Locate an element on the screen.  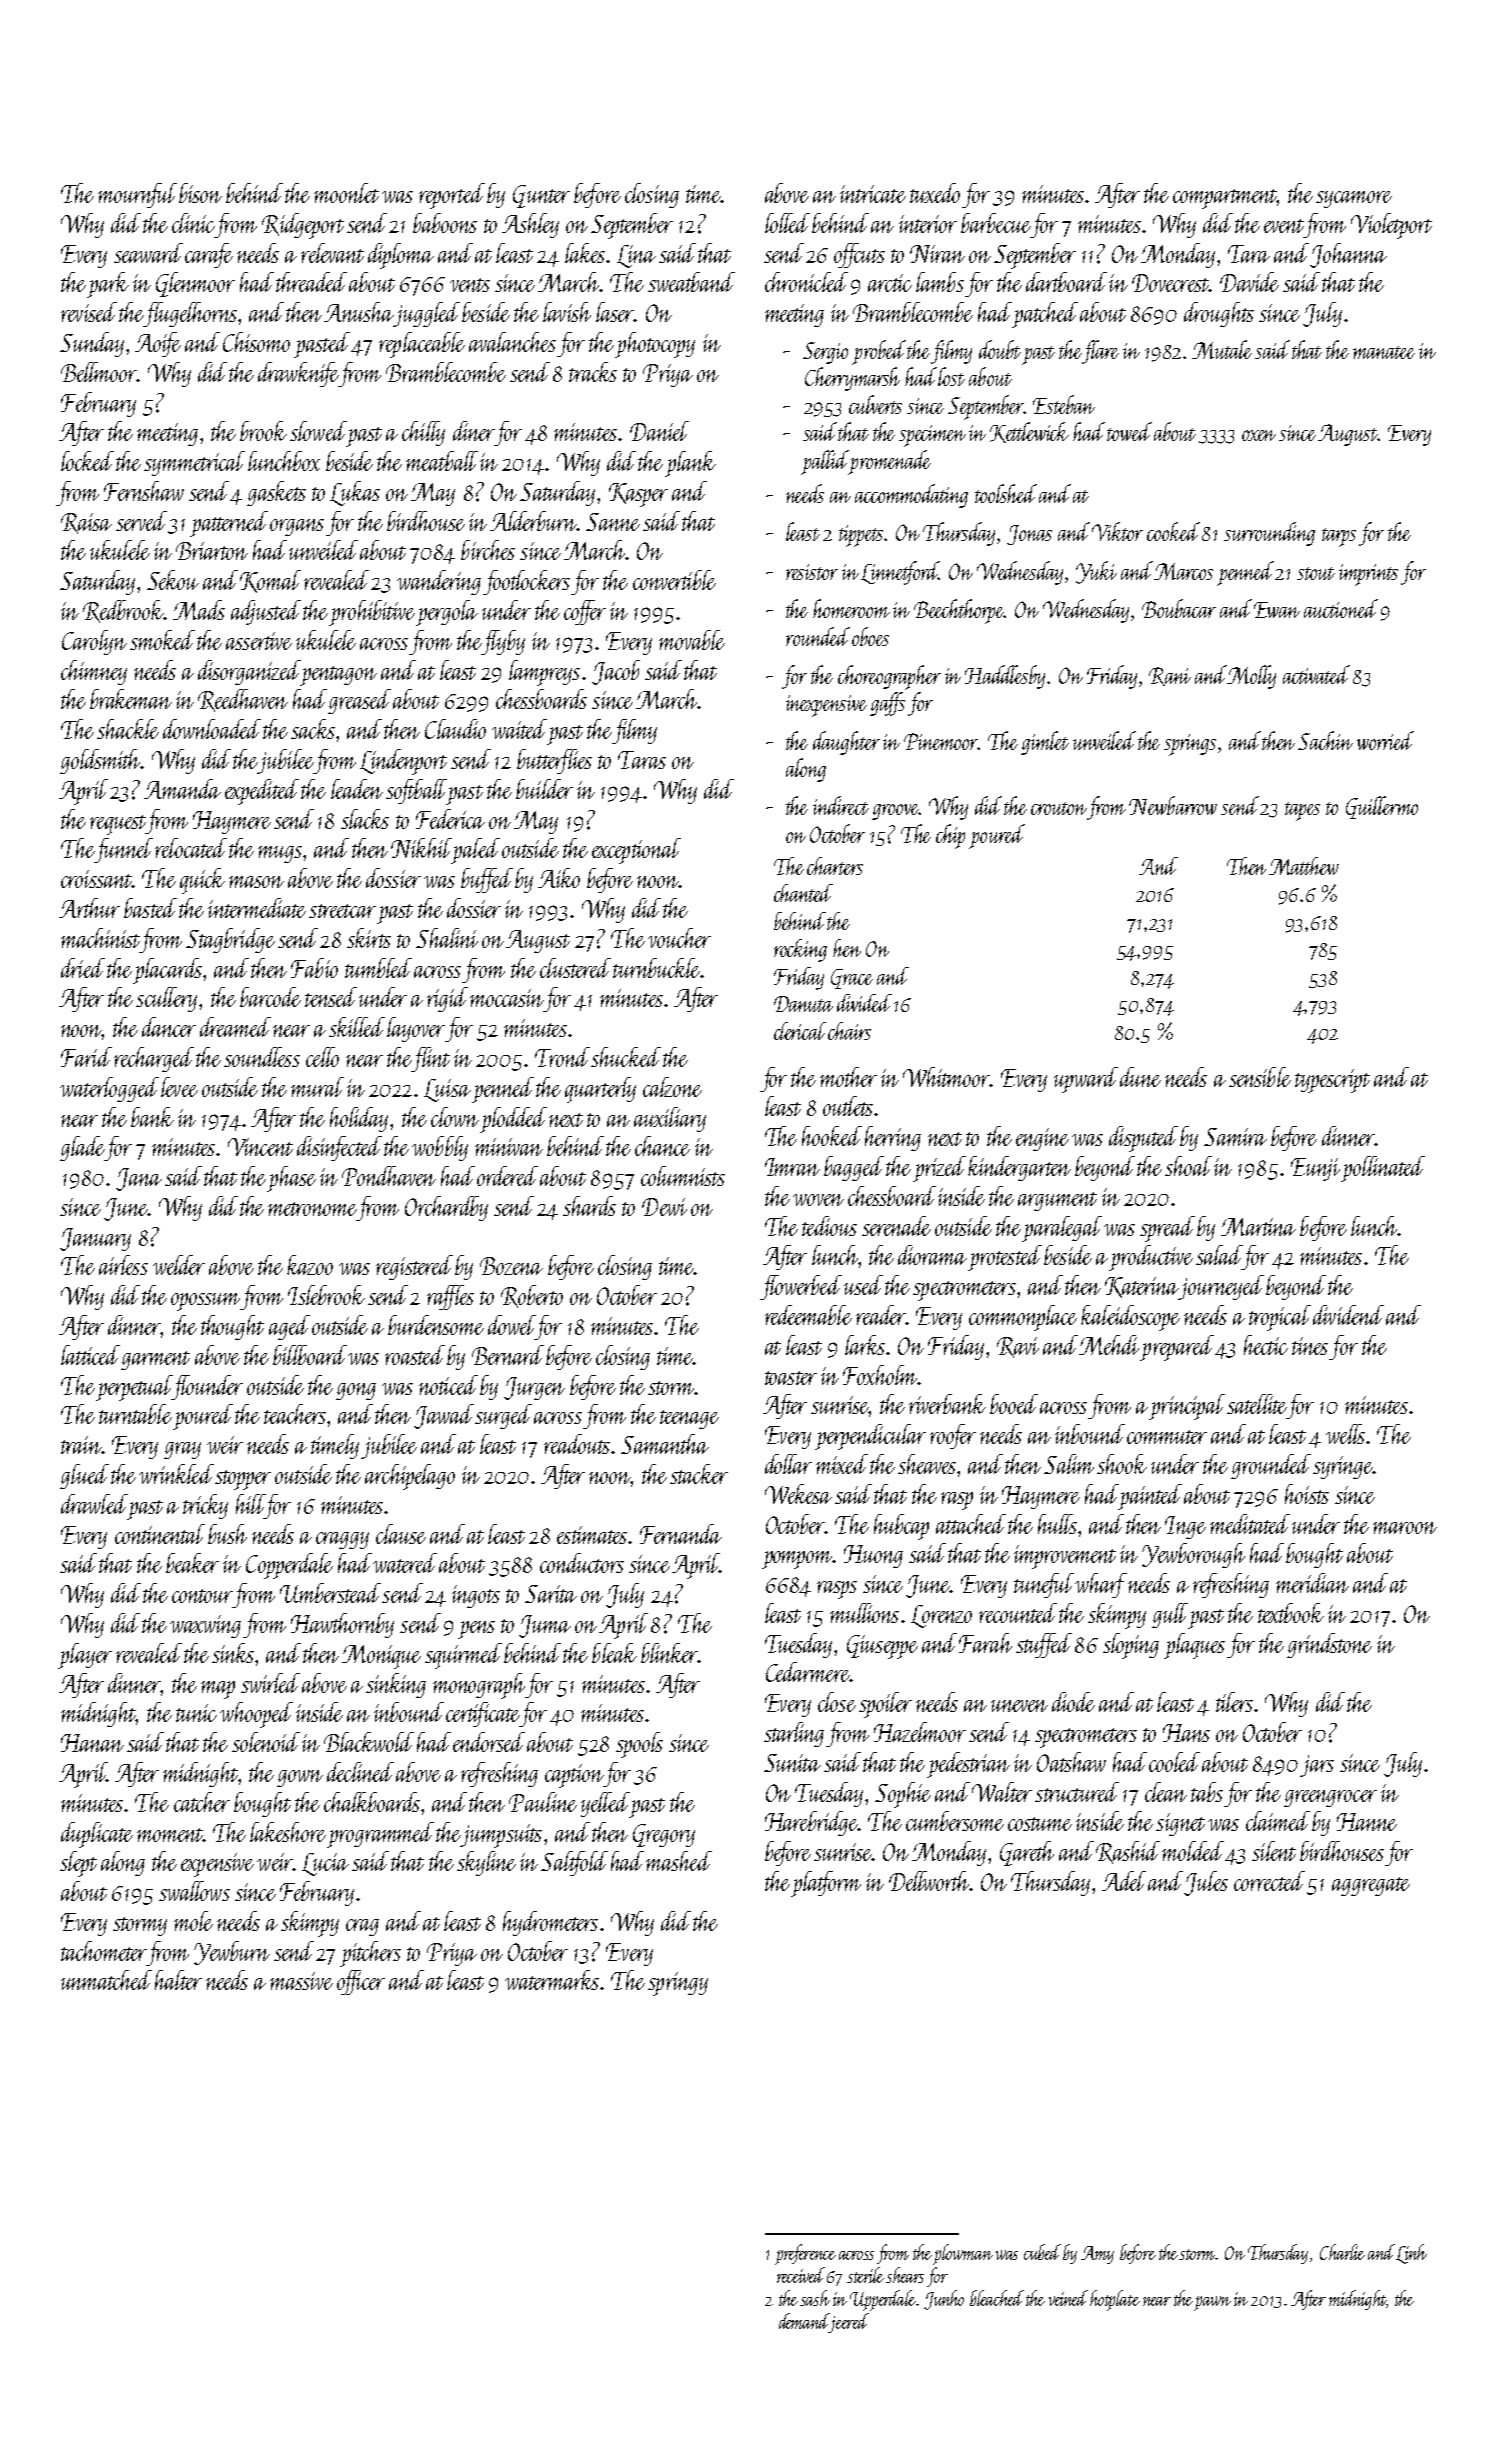
Linh is located at coordinates (1411, 2254).
